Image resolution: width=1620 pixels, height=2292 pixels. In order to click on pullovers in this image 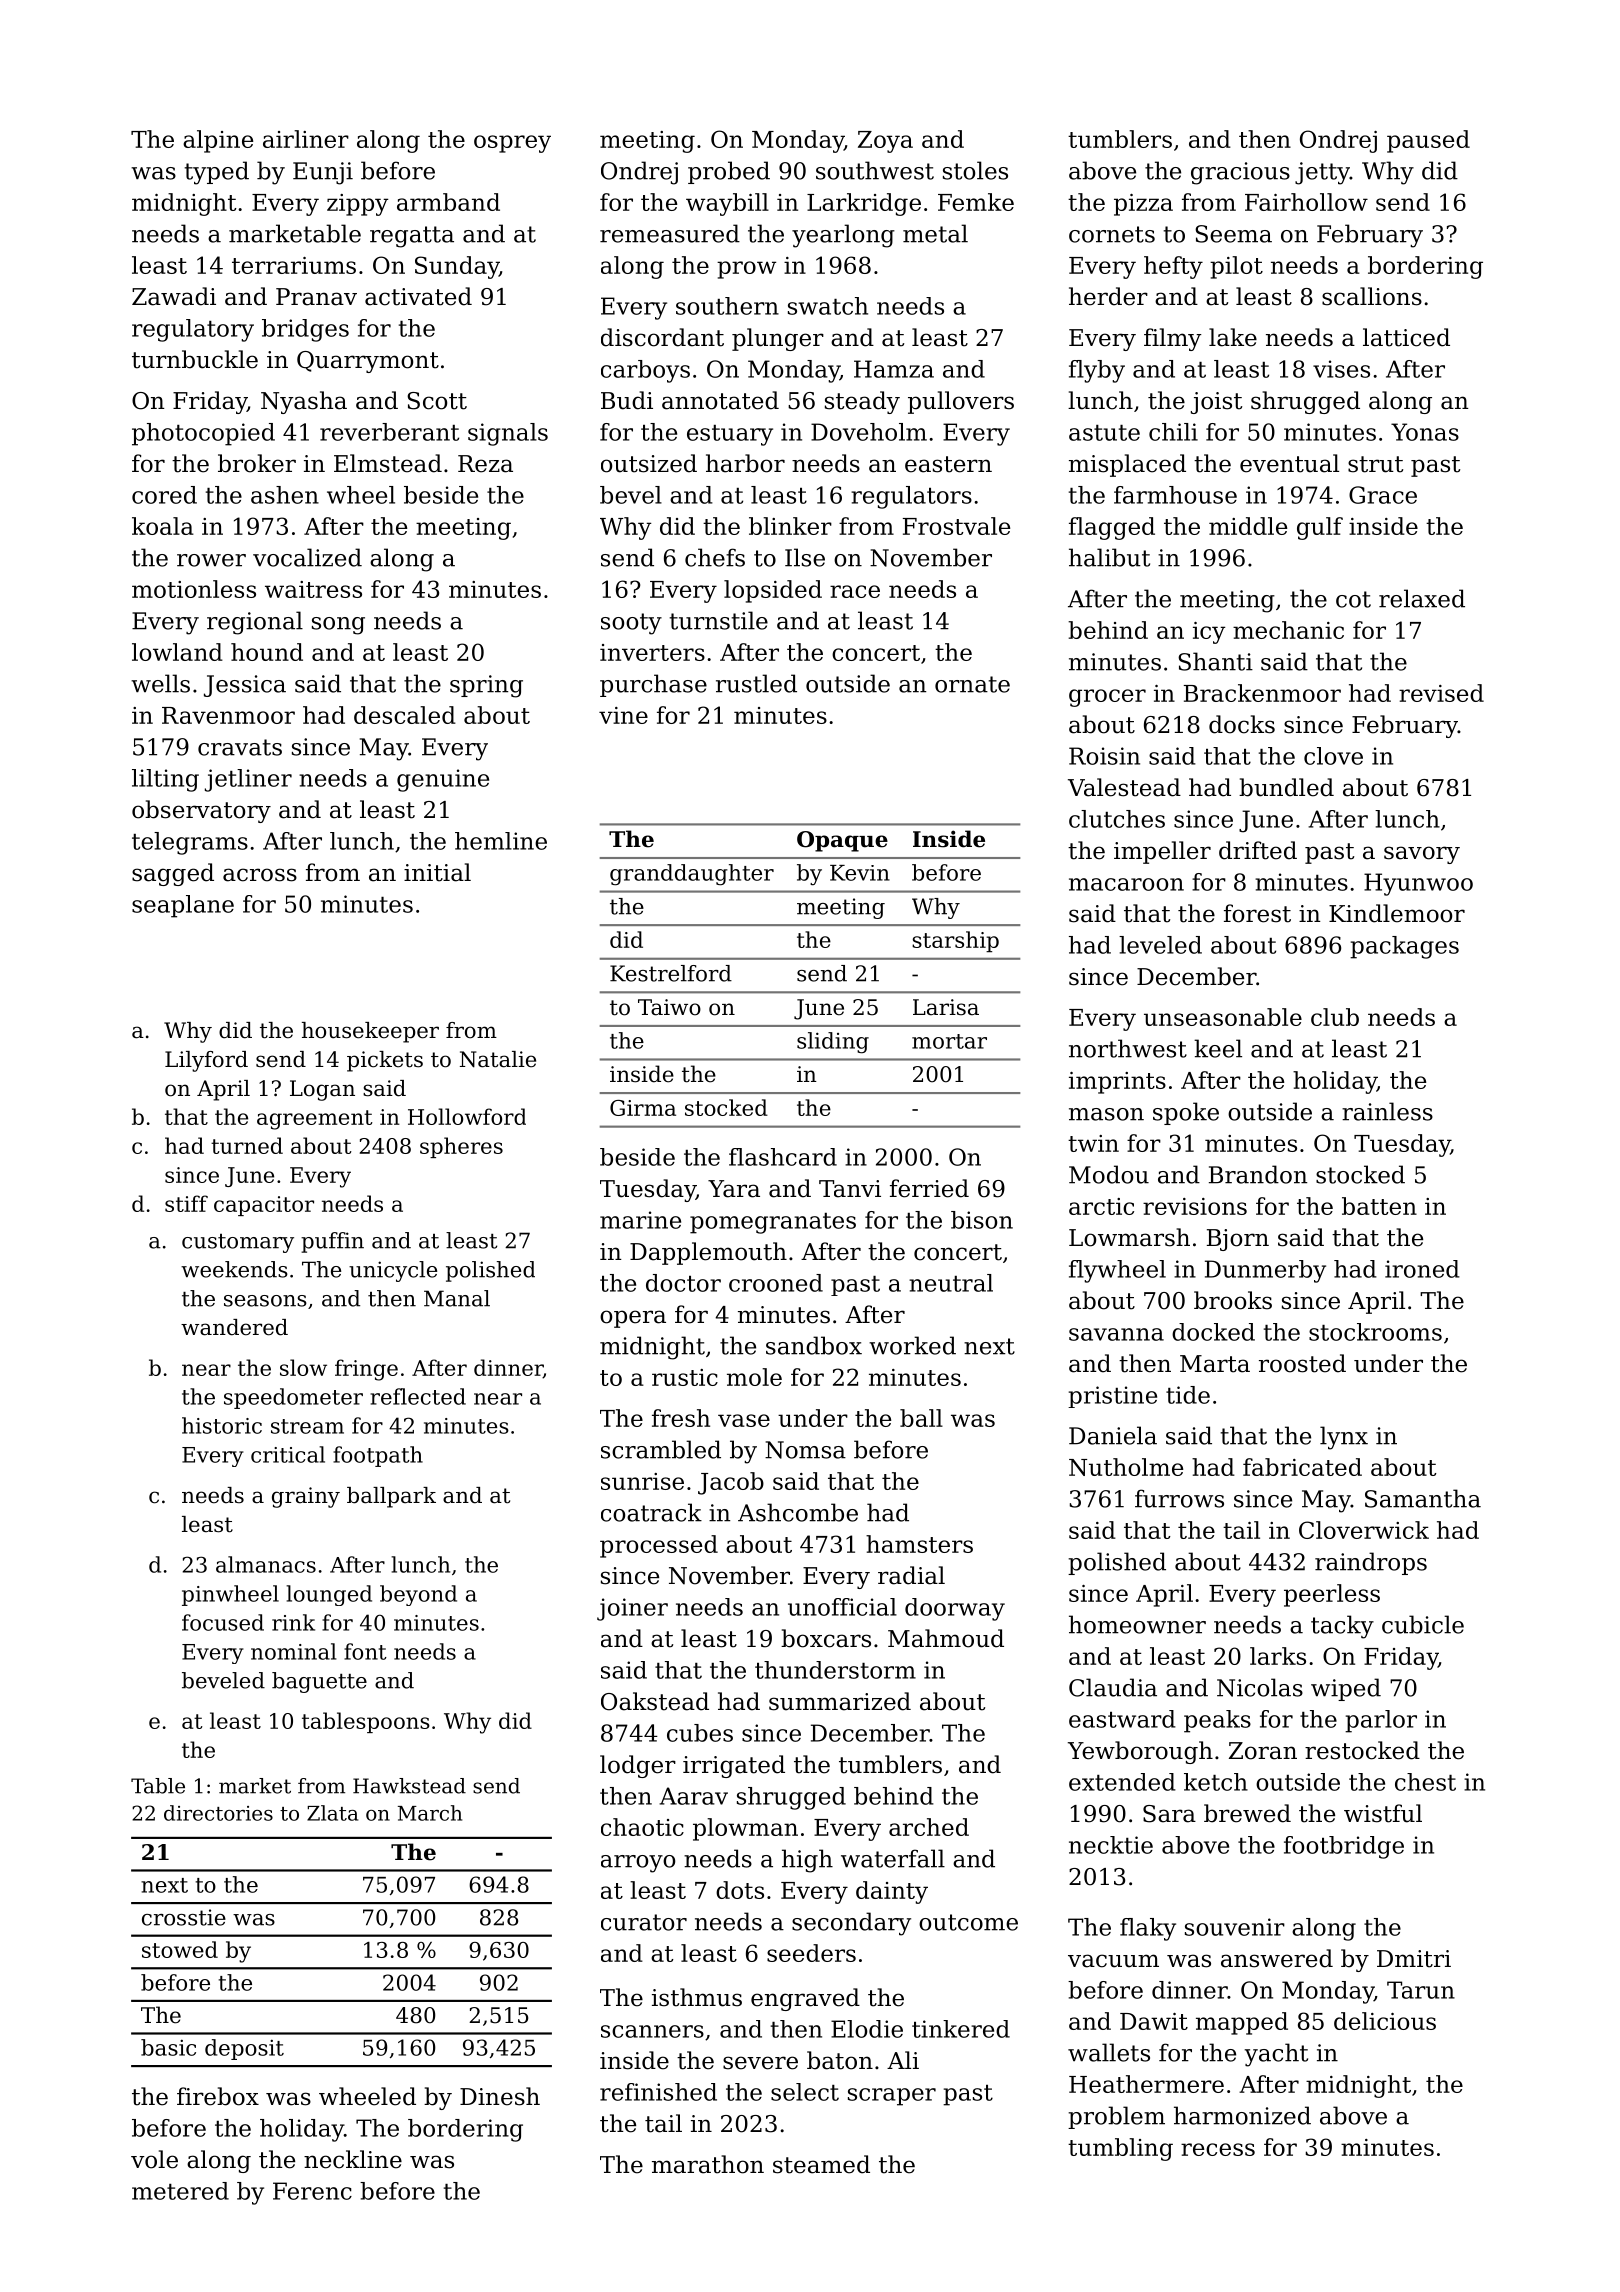, I will do `click(961, 402)`.
